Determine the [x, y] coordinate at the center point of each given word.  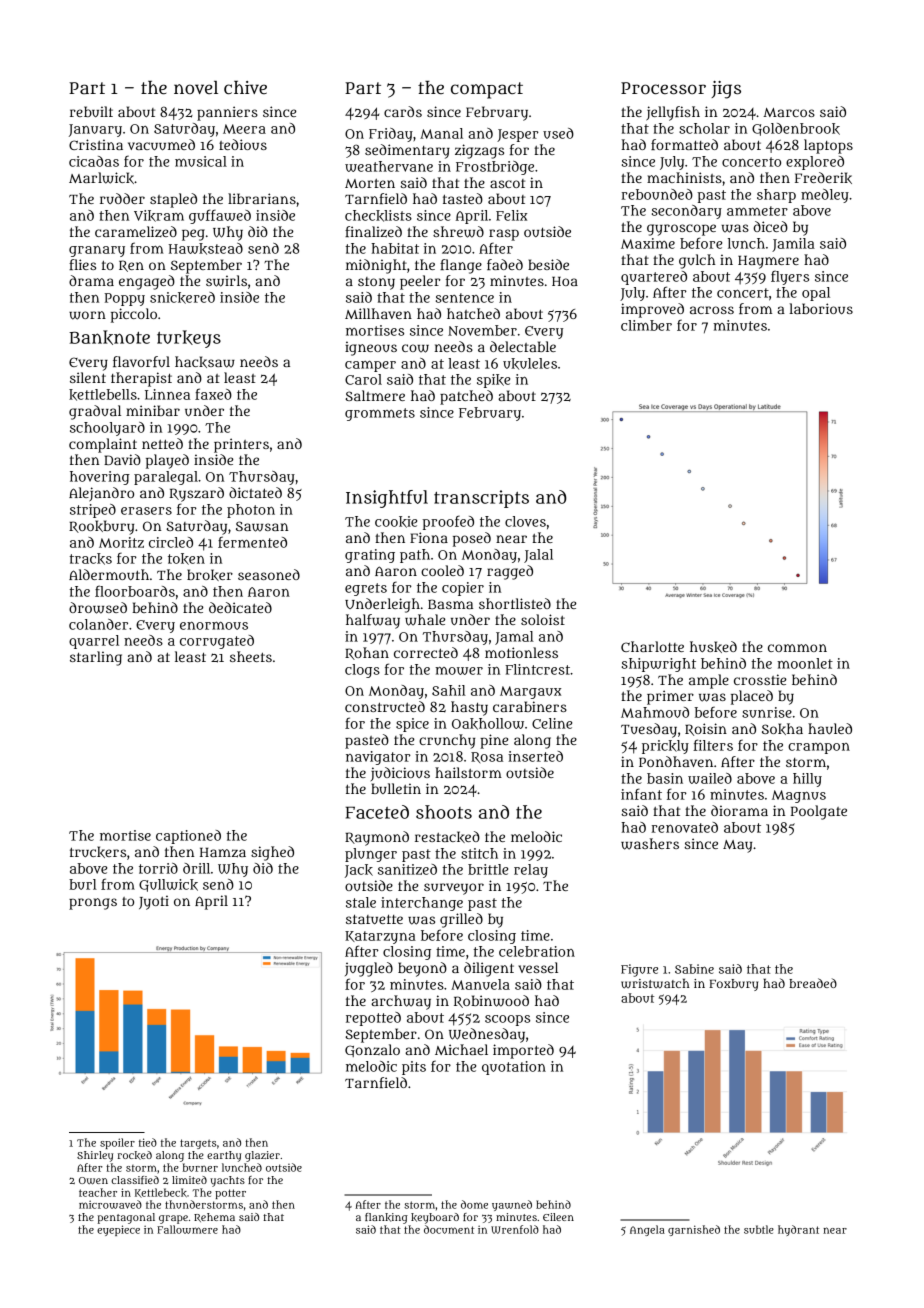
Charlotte [652, 646]
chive [245, 87]
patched [466, 397]
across [712, 310]
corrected [426, 652]
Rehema [214, 1217]
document [449, 1229]
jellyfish [673, 113]
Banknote [109, 337]
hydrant [798, 1230]
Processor [663, 88]
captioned [188, 837]
